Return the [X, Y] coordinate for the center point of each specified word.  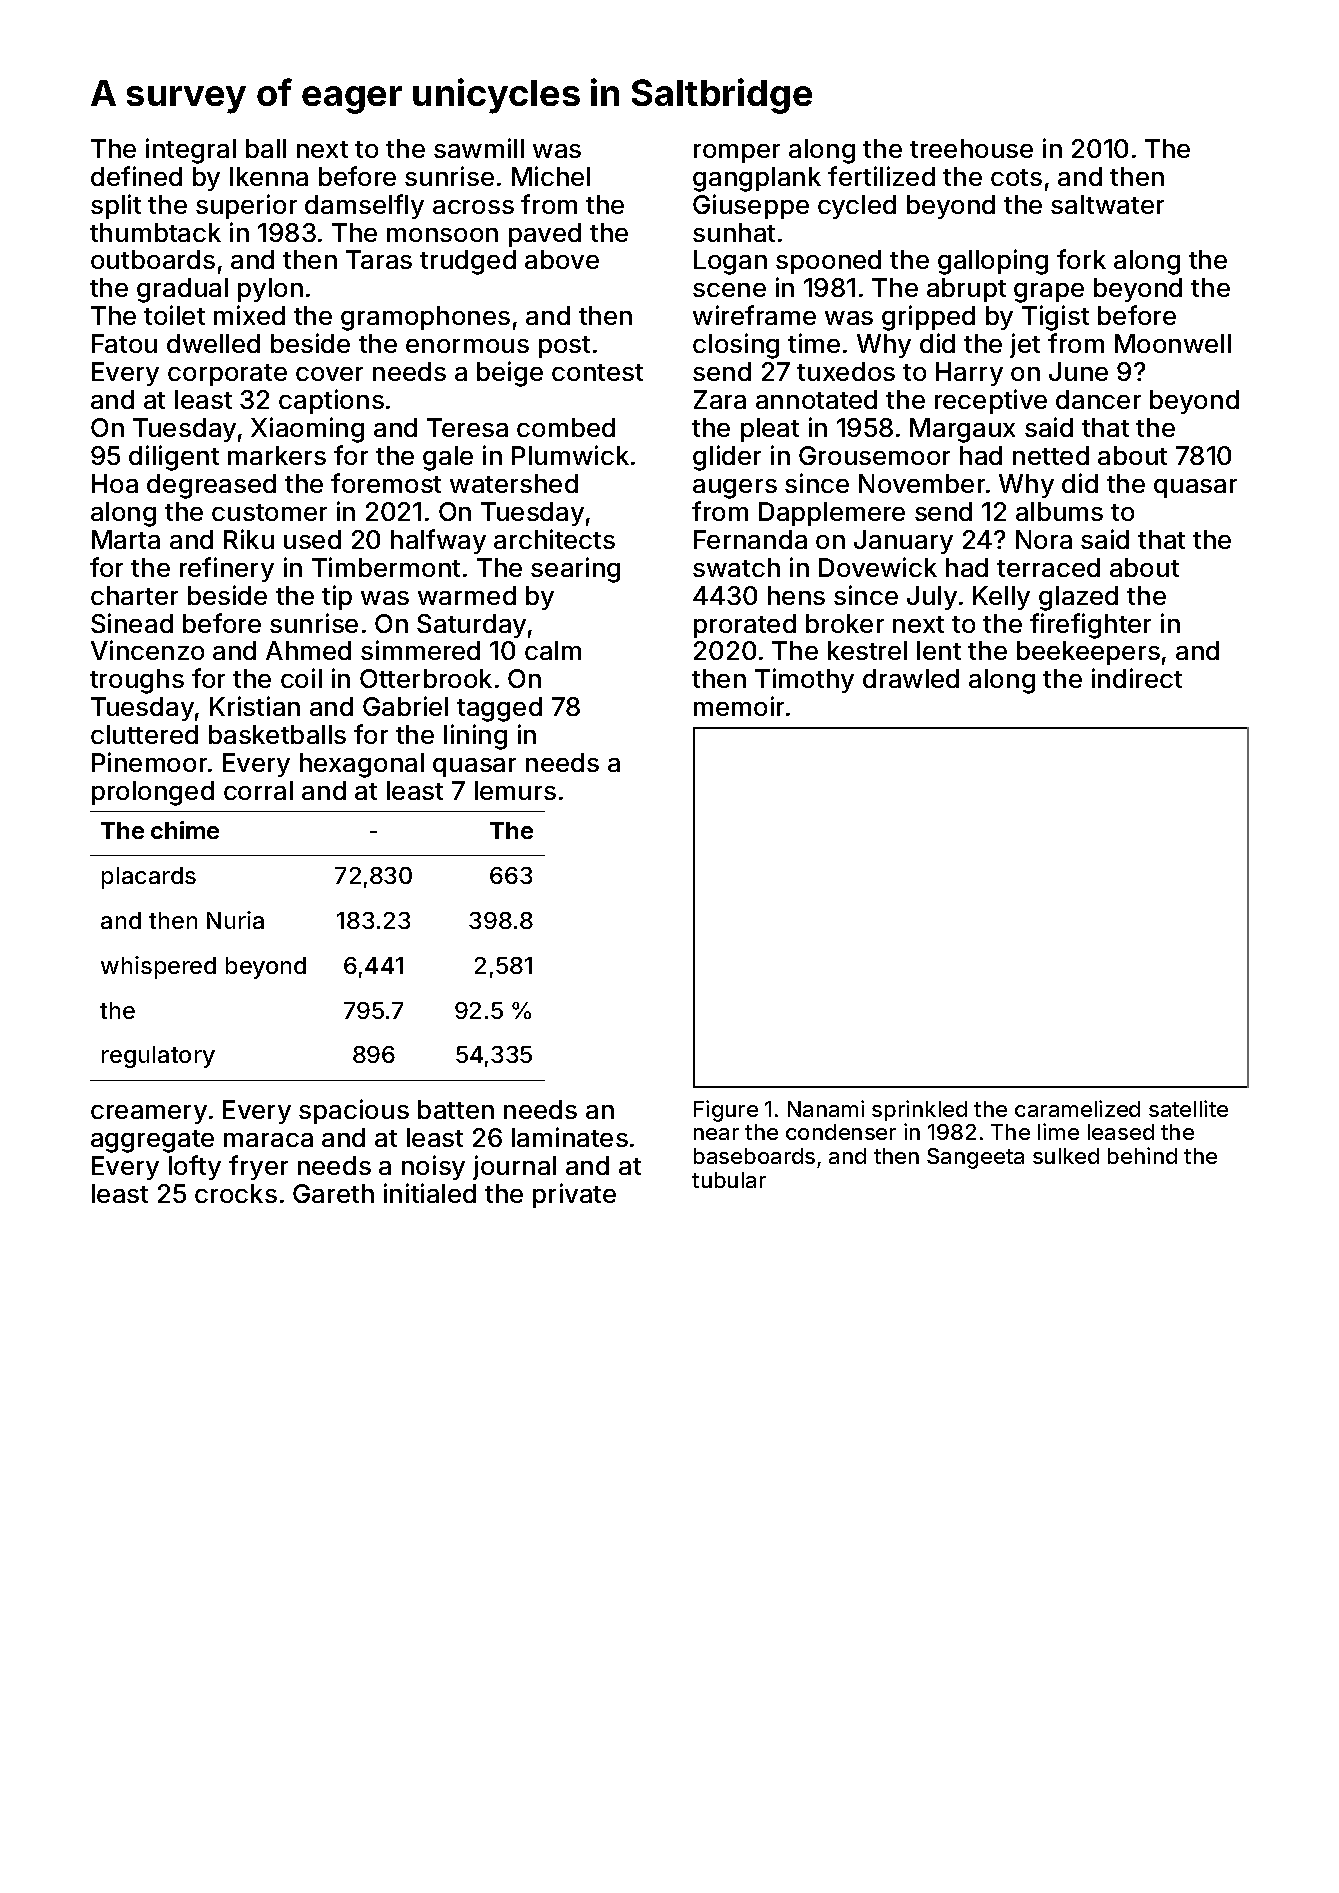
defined [136, 176]
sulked [1066, 1156]
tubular [729, 1180]
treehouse [971, 148]
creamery [149, 1114]
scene [729, 290]
